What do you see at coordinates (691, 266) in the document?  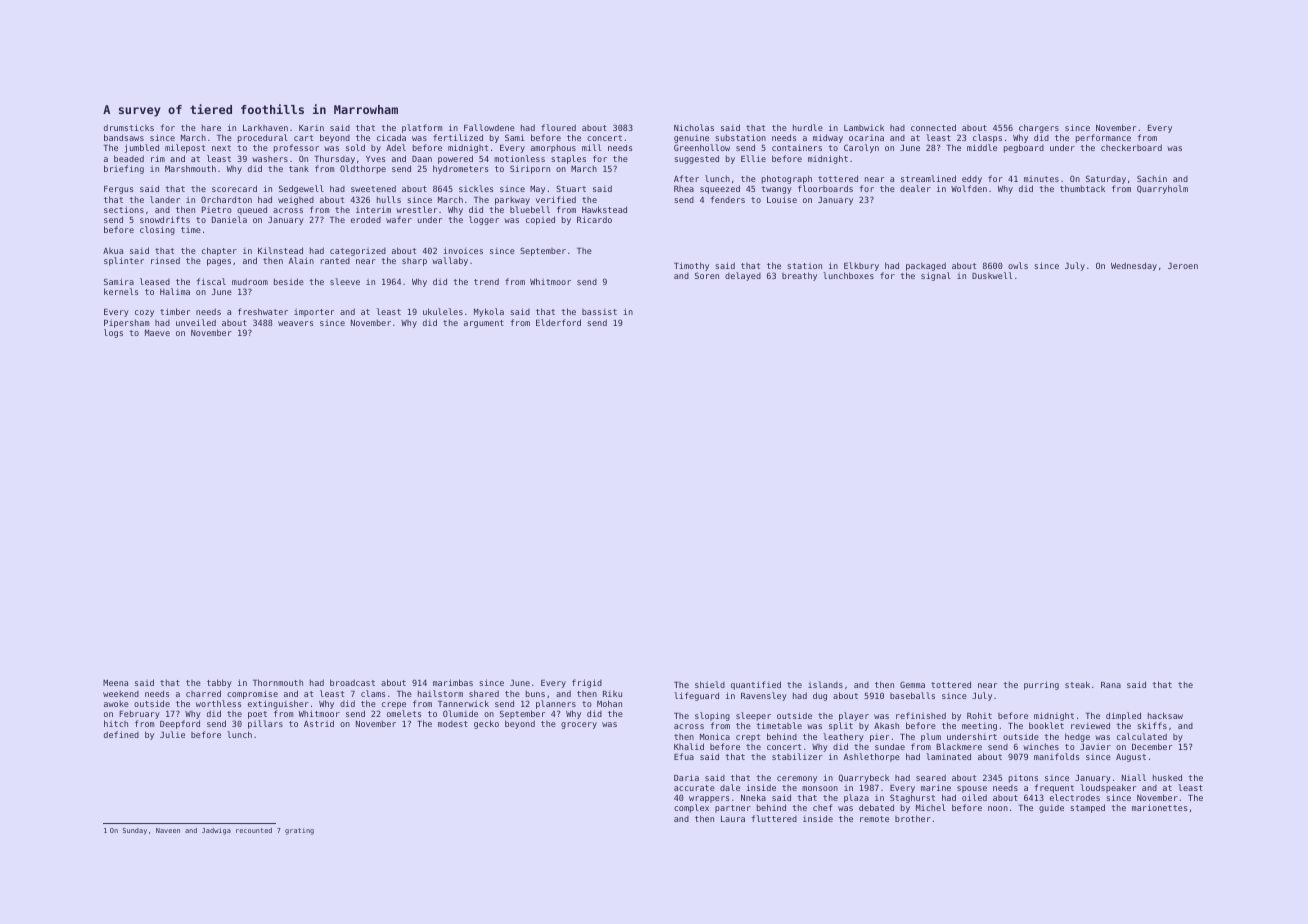 I see `Timothy` at bounding box center [691, 266].
